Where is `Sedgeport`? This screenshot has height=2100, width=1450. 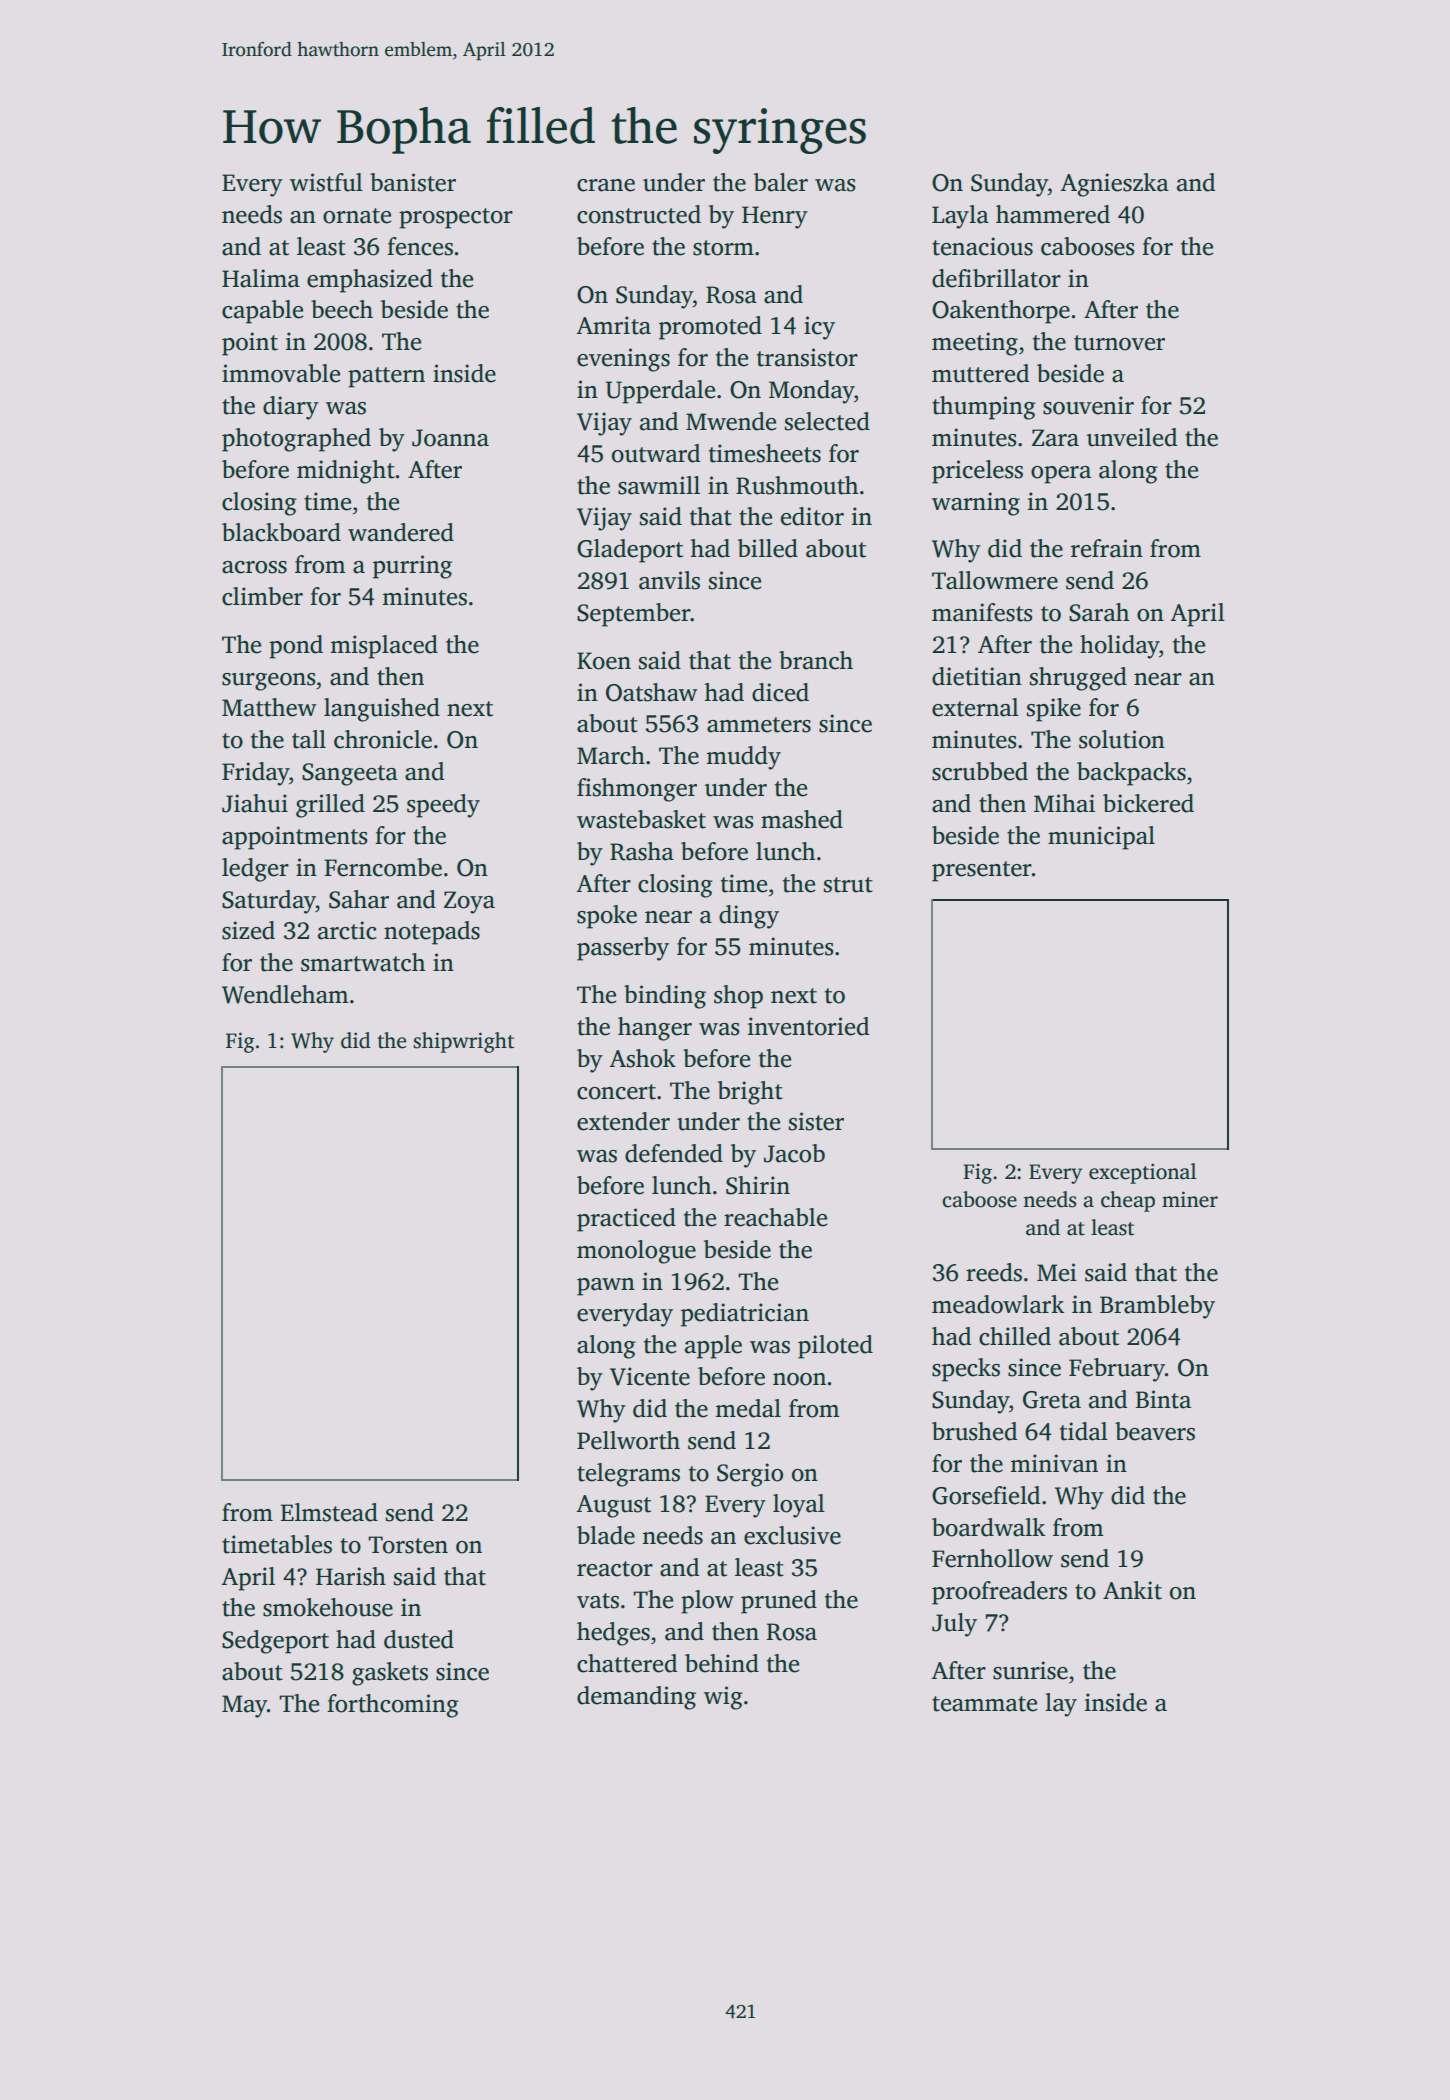
Sedgeport is located at coordinates (275, 1642).
